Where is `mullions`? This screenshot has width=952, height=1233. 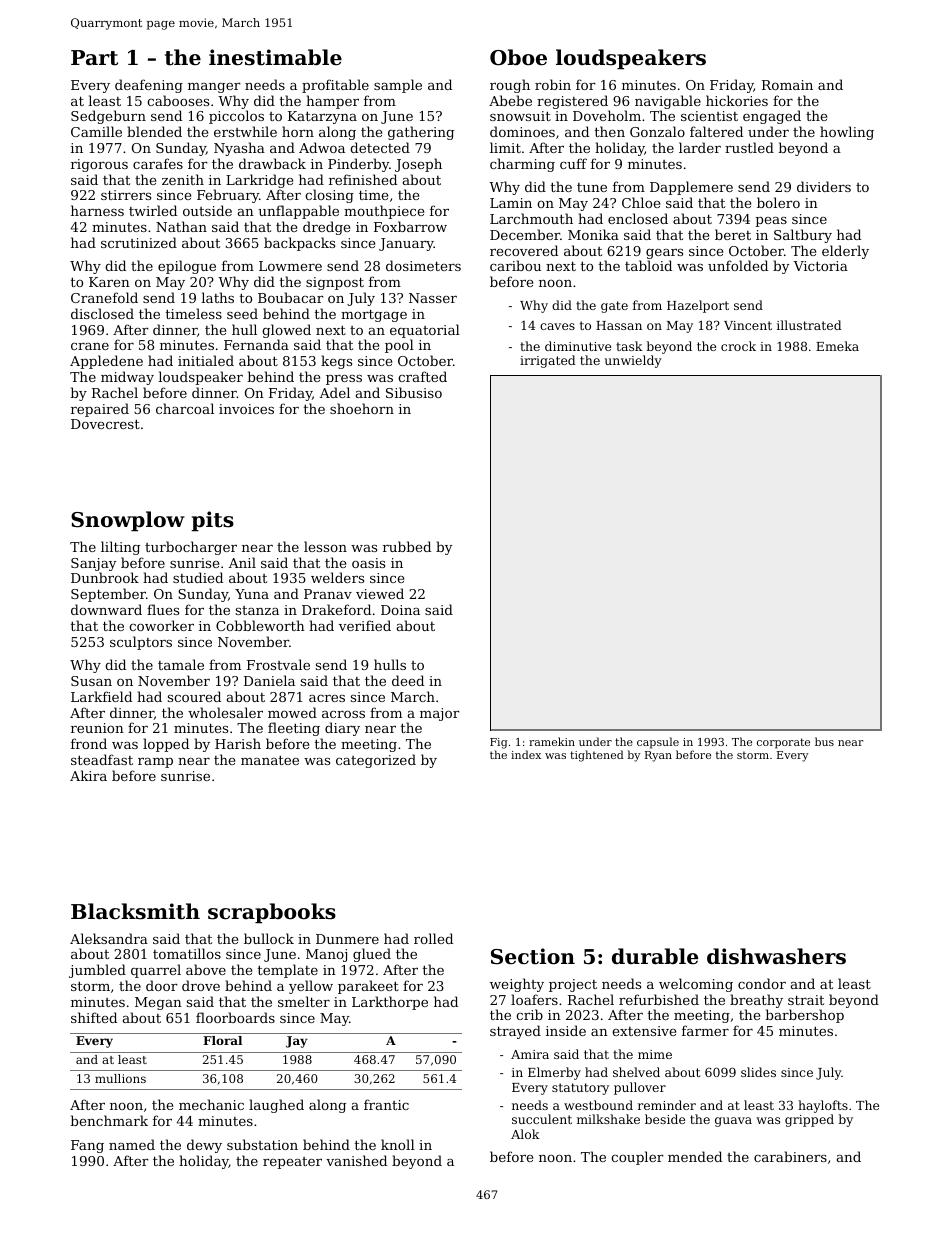 mullions is located at coordinates (120, 1078).
